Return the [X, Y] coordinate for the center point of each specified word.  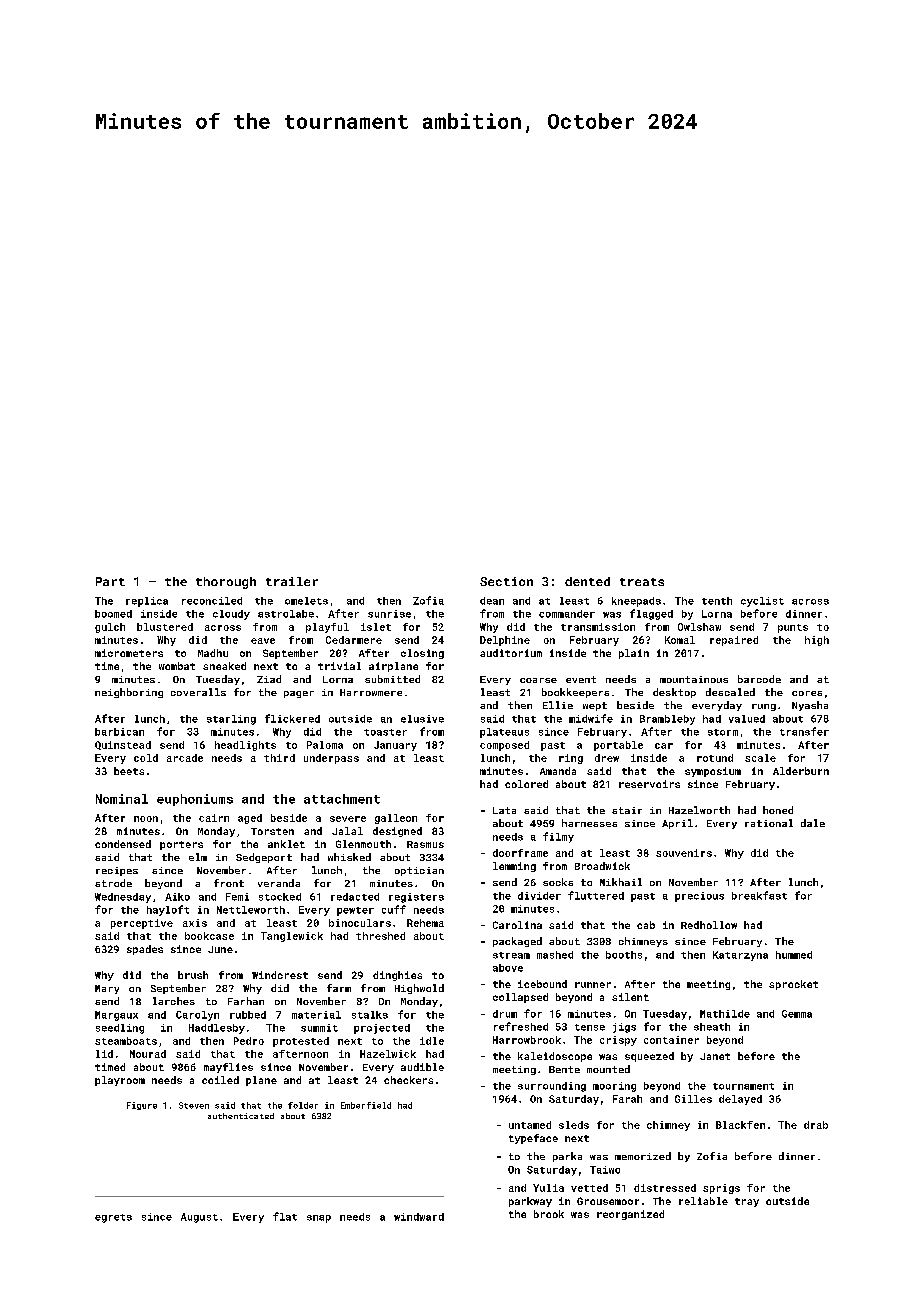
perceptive [142, 924]
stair [627, 810]
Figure [142, 1106]
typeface [533, 1139]
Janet [715, 1056]
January [395, 746]
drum [505, 1014]
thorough [226, 583]
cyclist [762, 602]
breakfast [759, 895]
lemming [514, 867]
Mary [107, 989]
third [279, 758]
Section [506, 581]
